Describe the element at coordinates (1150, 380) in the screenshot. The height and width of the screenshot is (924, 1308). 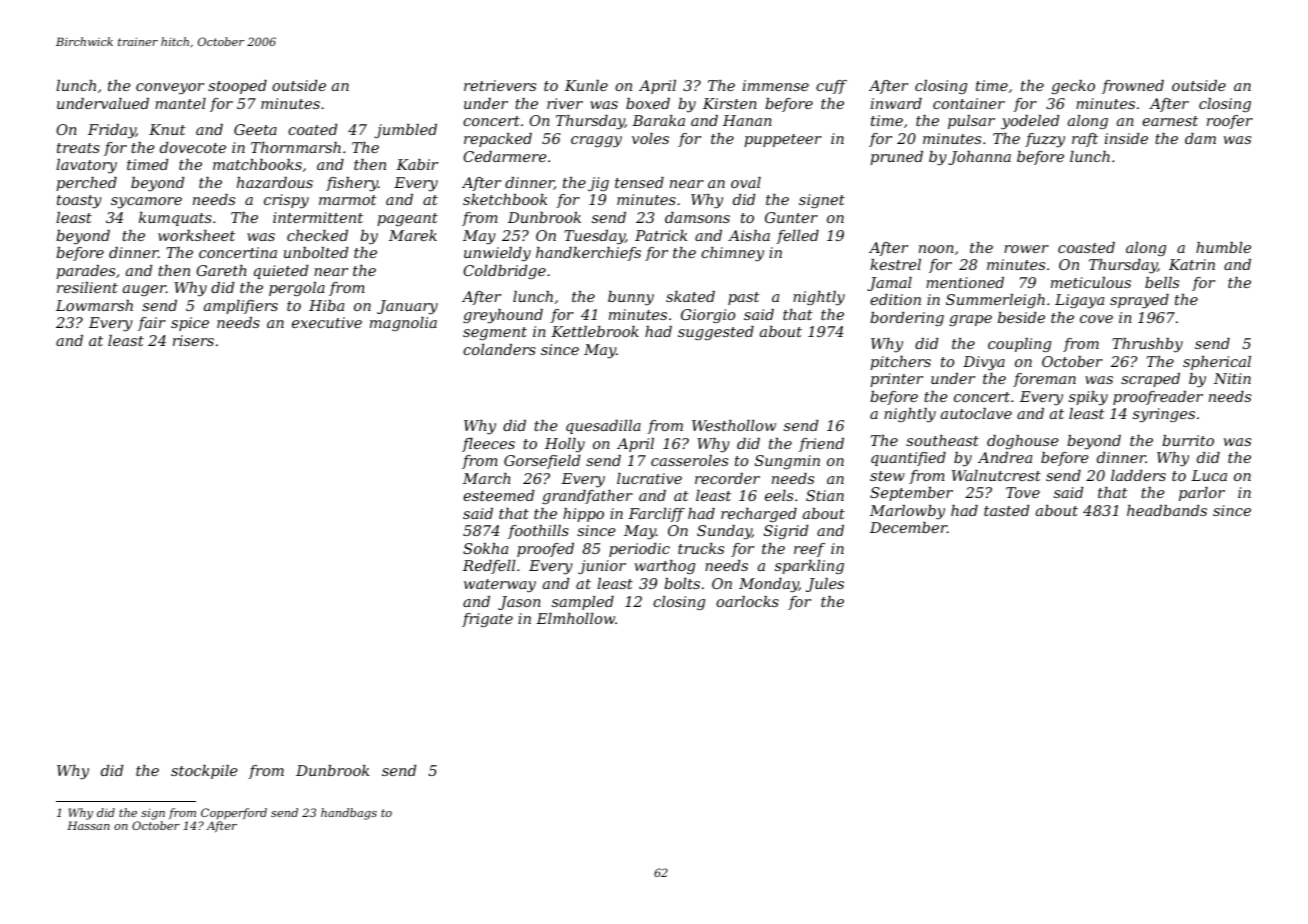
I see `scraped` at that location.
